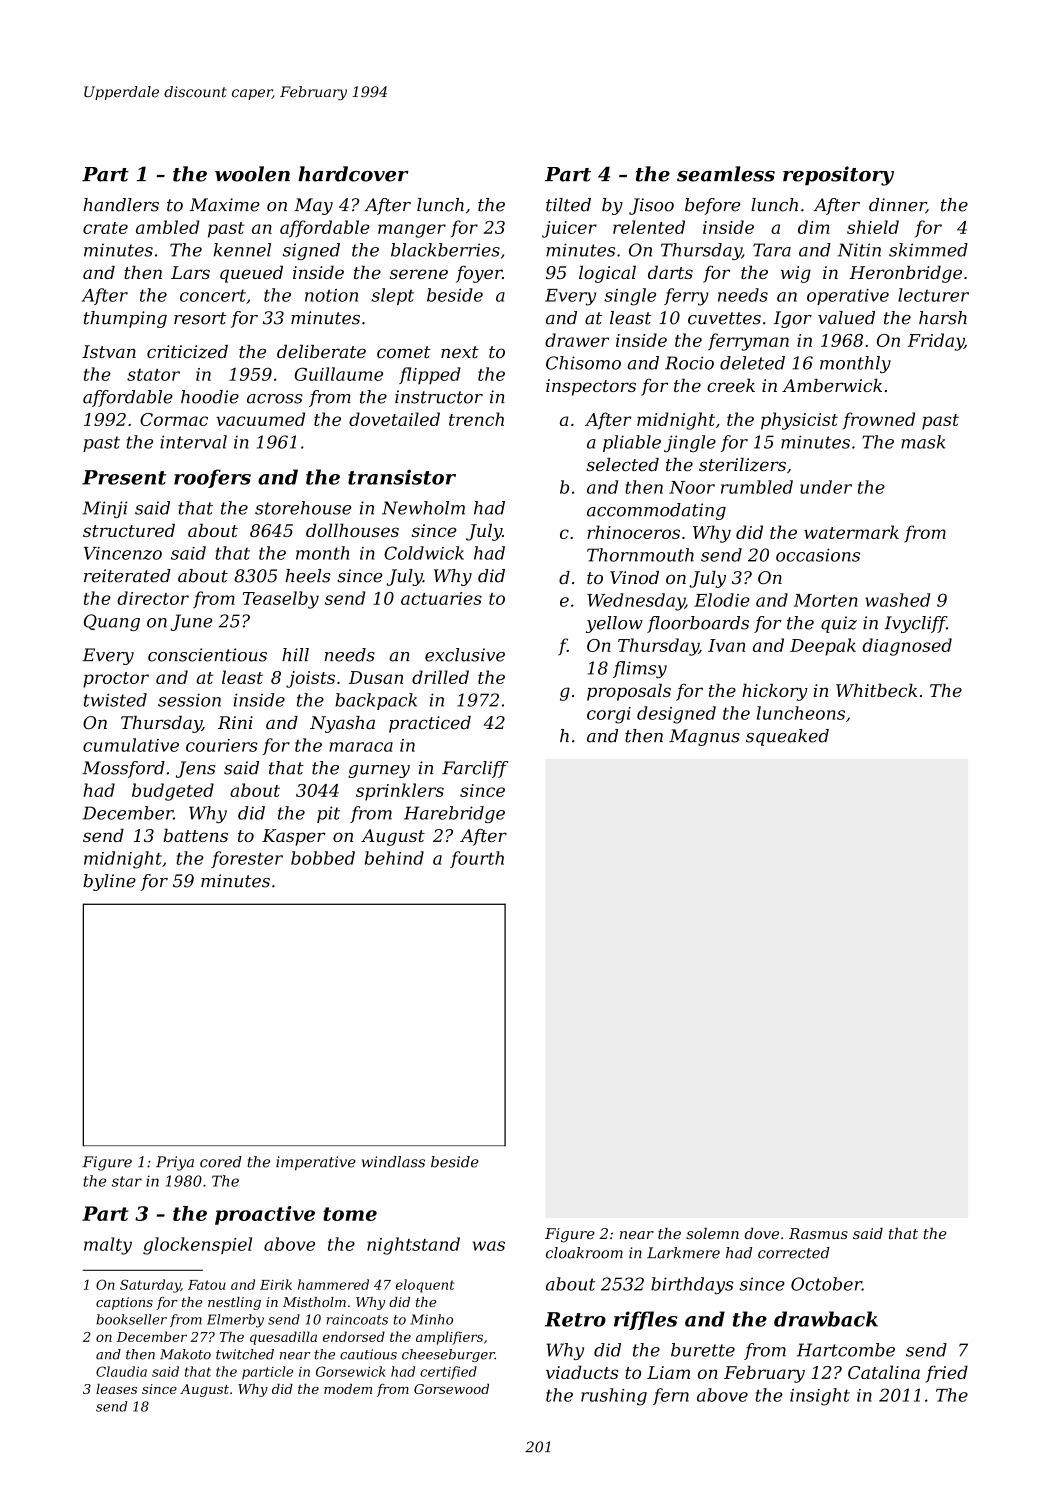  I want to click on thumping, so click(125, 319).
